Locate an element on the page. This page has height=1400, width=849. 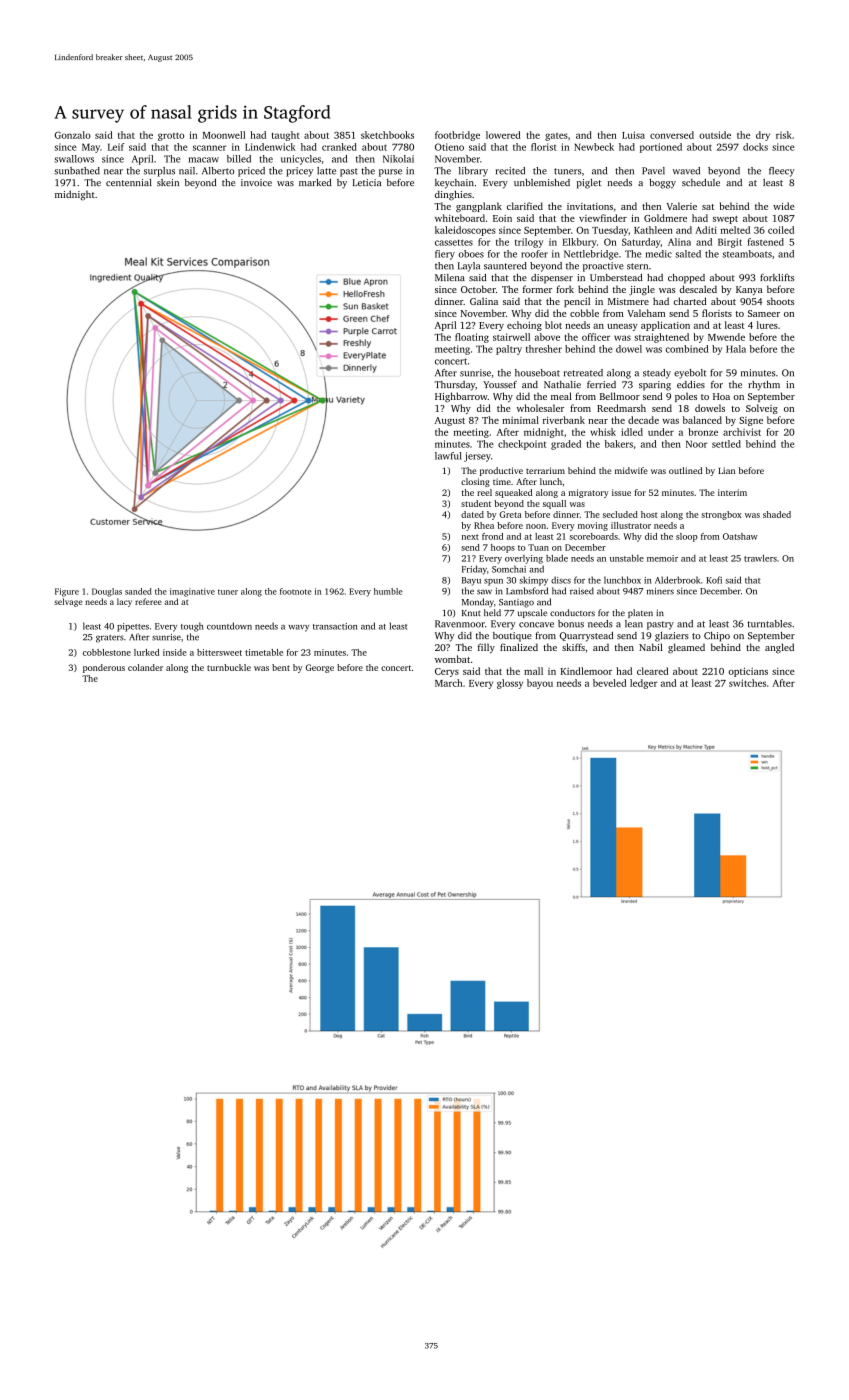
humble is located at coordinates (388, 591).
